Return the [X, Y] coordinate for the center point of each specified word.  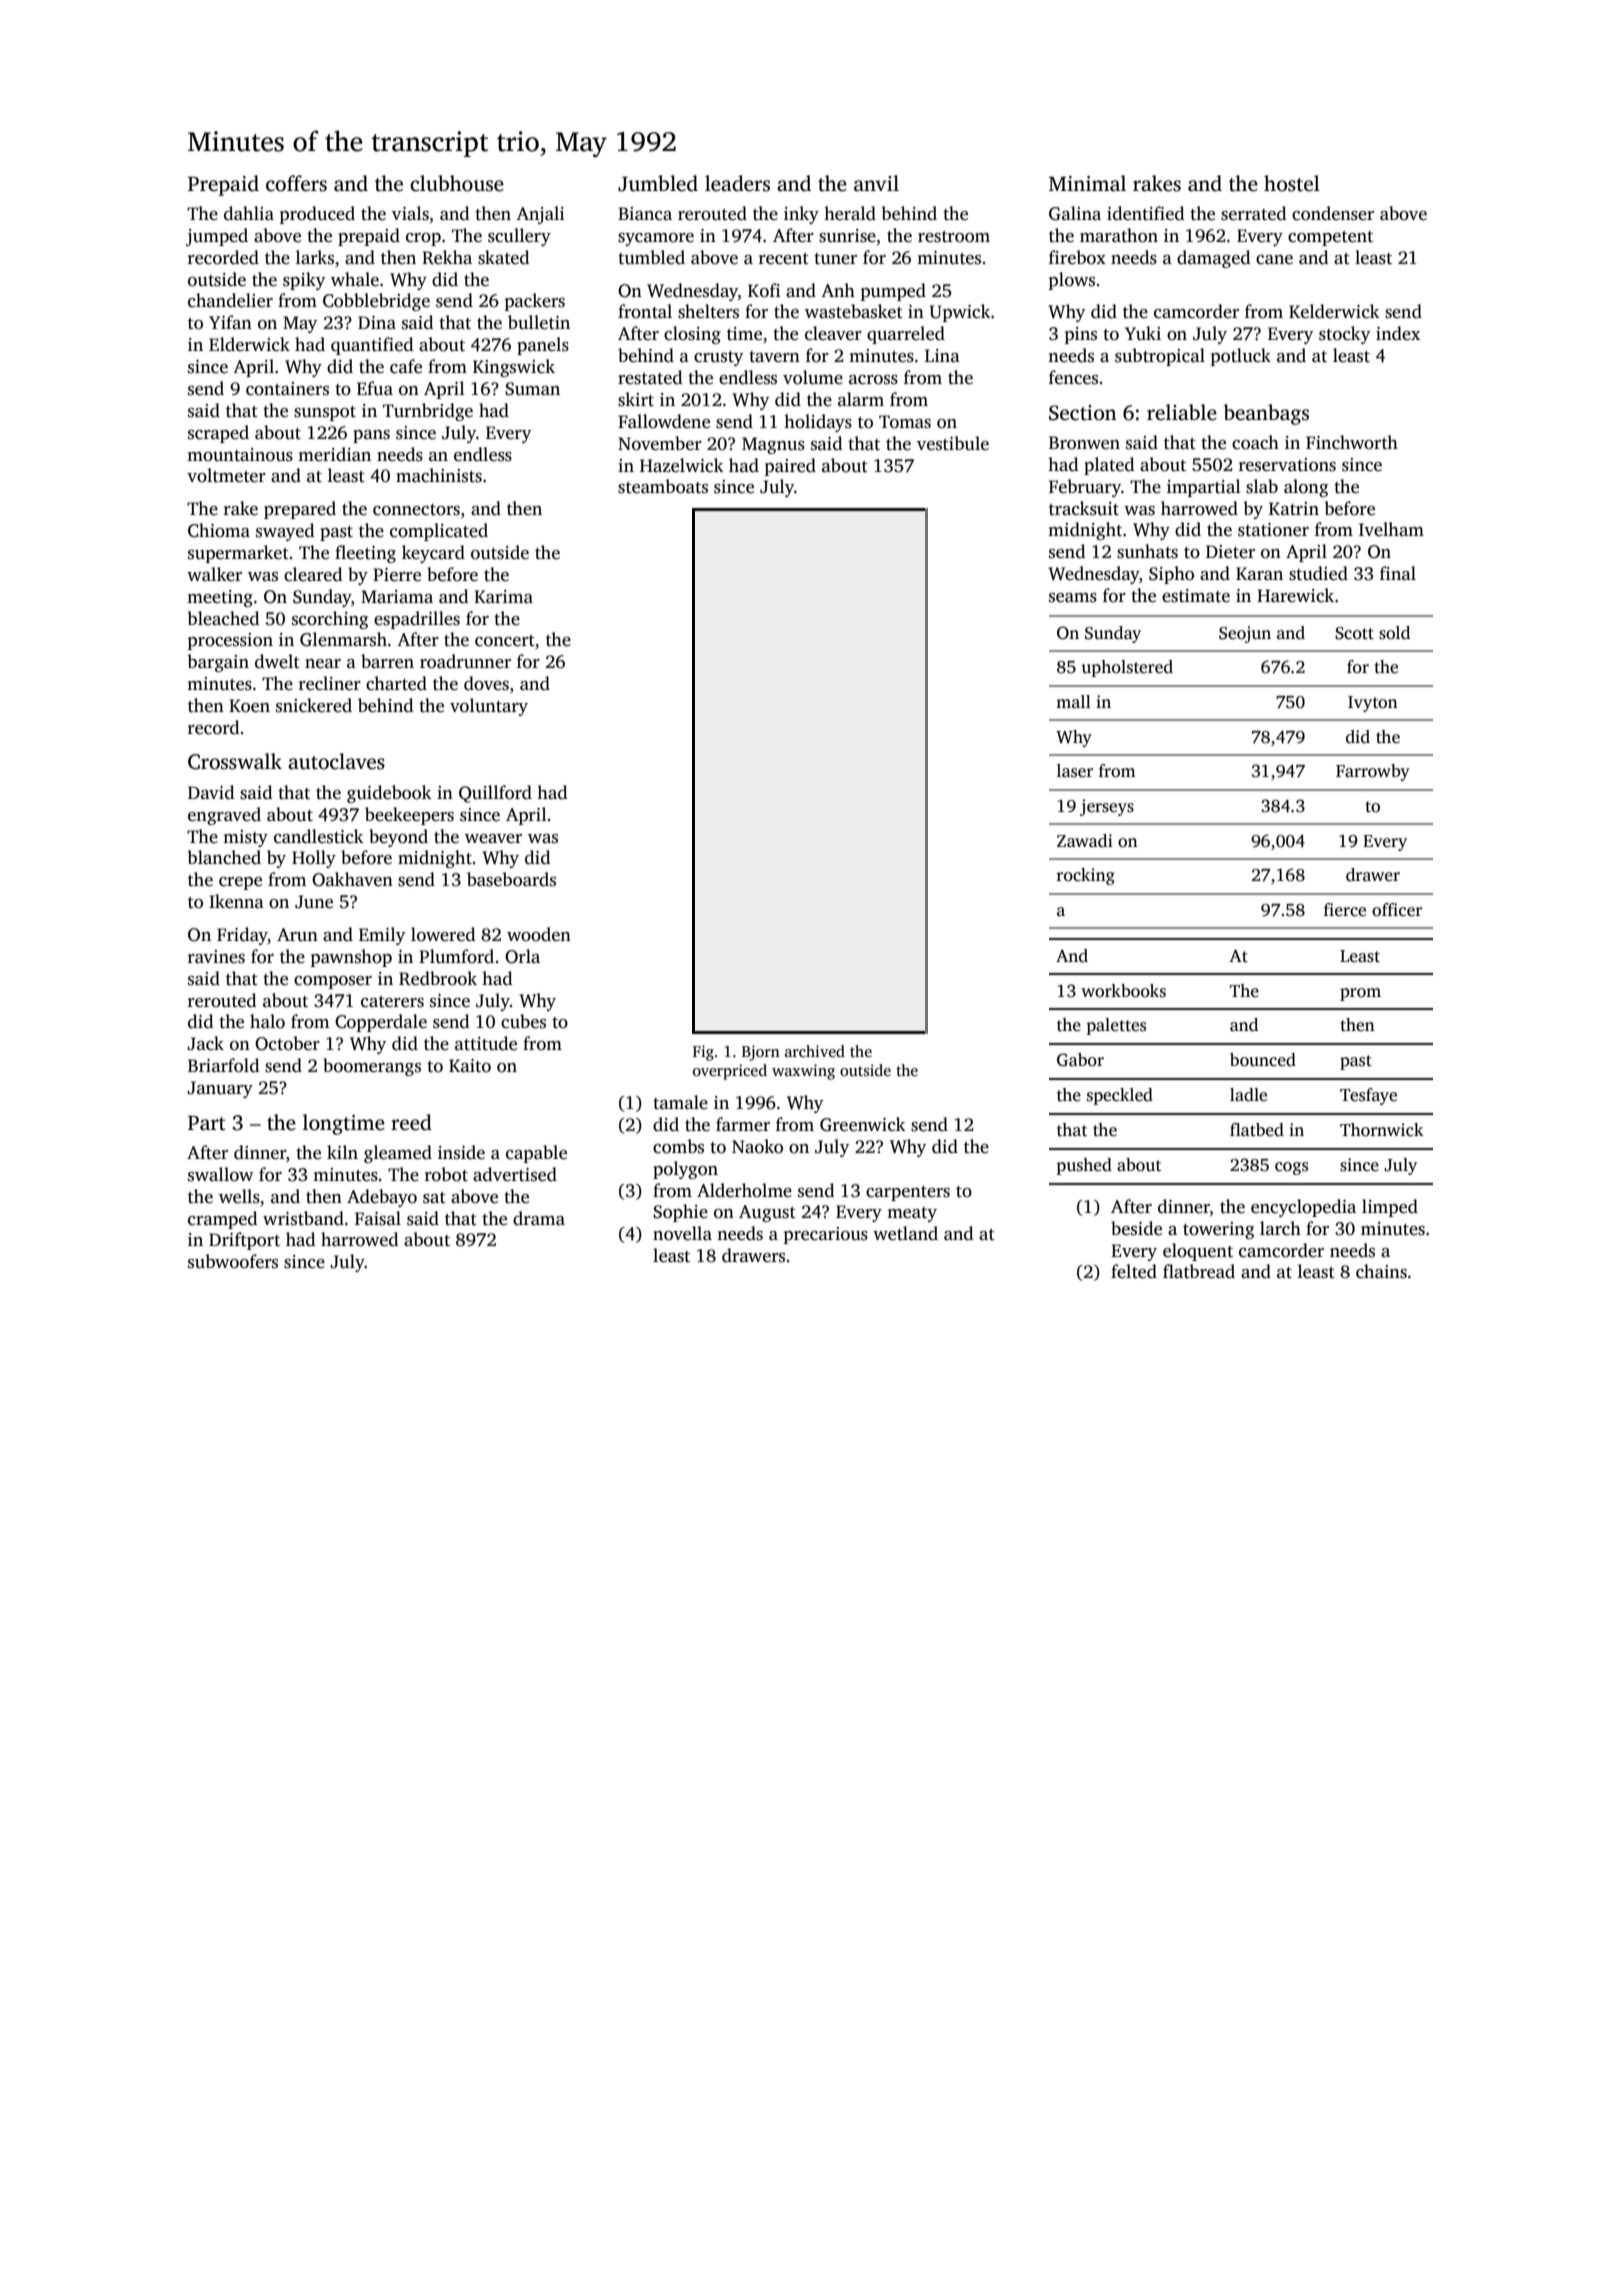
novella [682, 1233]
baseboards [511, 879]
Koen [249, 706]
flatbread [1199, 1271]
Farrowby [1373, 772]
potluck [1241, 357]
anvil [876, 183]
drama [539, 1218]
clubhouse [457, 183]
